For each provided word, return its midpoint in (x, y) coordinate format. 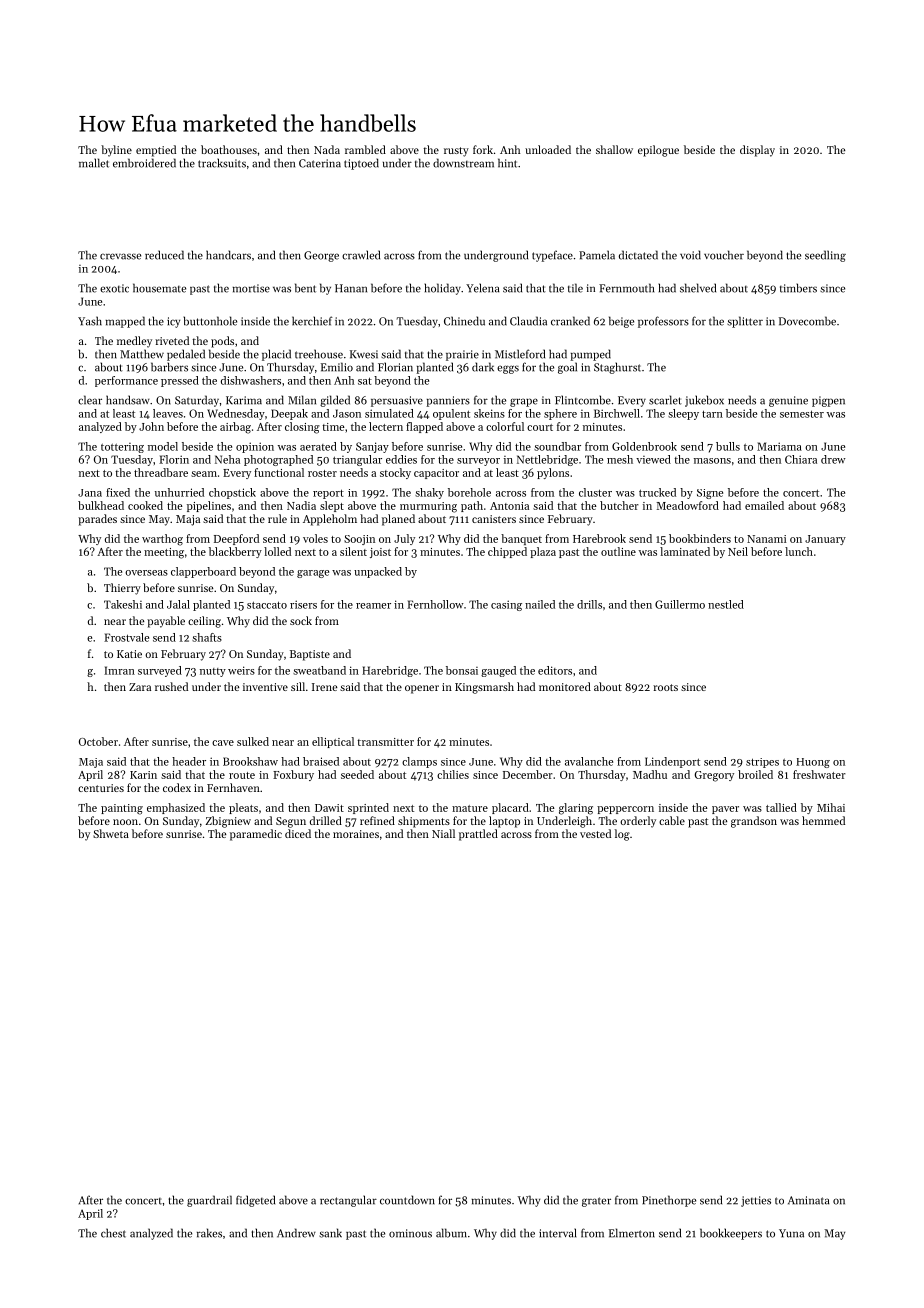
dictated (638, 255)
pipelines (209, 506)
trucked (657, 492)
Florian (395, 367)
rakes (209, 1233)
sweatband (319, 670)
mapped (125, 322)
